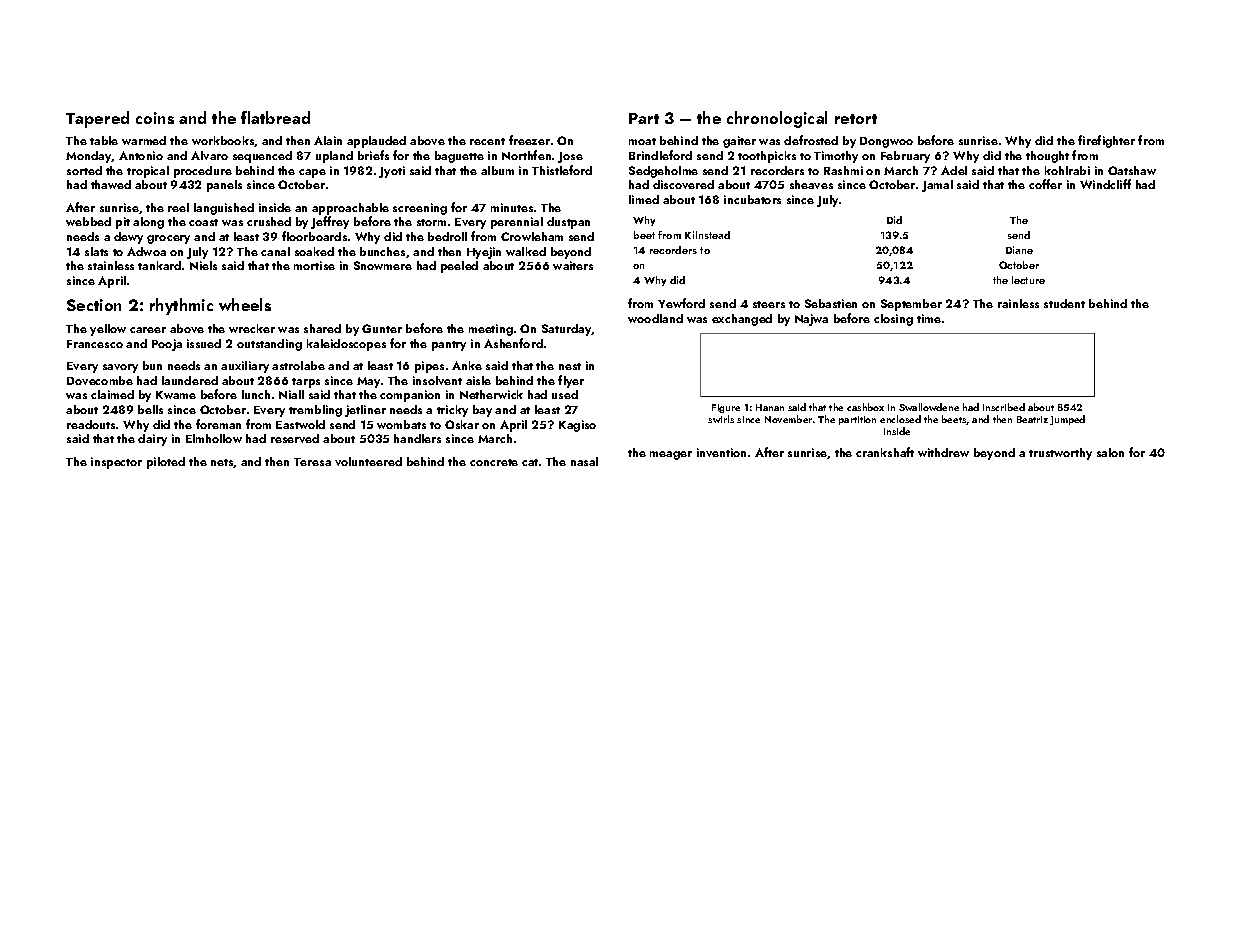 This document has height=952, width=1233. What do you see at coordinates (155, 118) in the document?
I see `coins` at bounding box center [155, 118].
